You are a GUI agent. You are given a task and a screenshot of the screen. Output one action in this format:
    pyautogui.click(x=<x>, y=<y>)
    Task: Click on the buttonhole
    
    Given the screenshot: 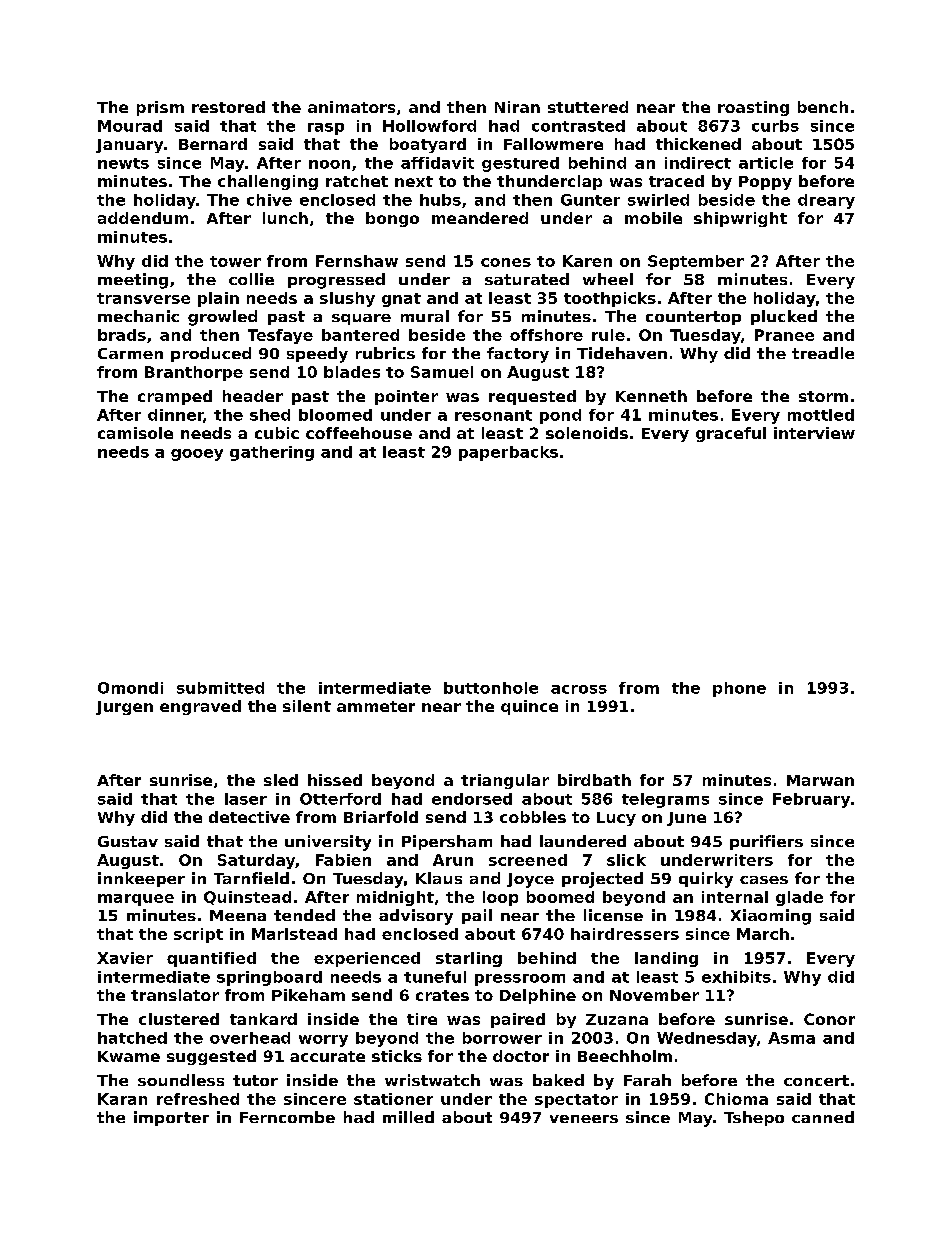 What is the action you would take?
    pyautogui.click(x=491, y=688)
